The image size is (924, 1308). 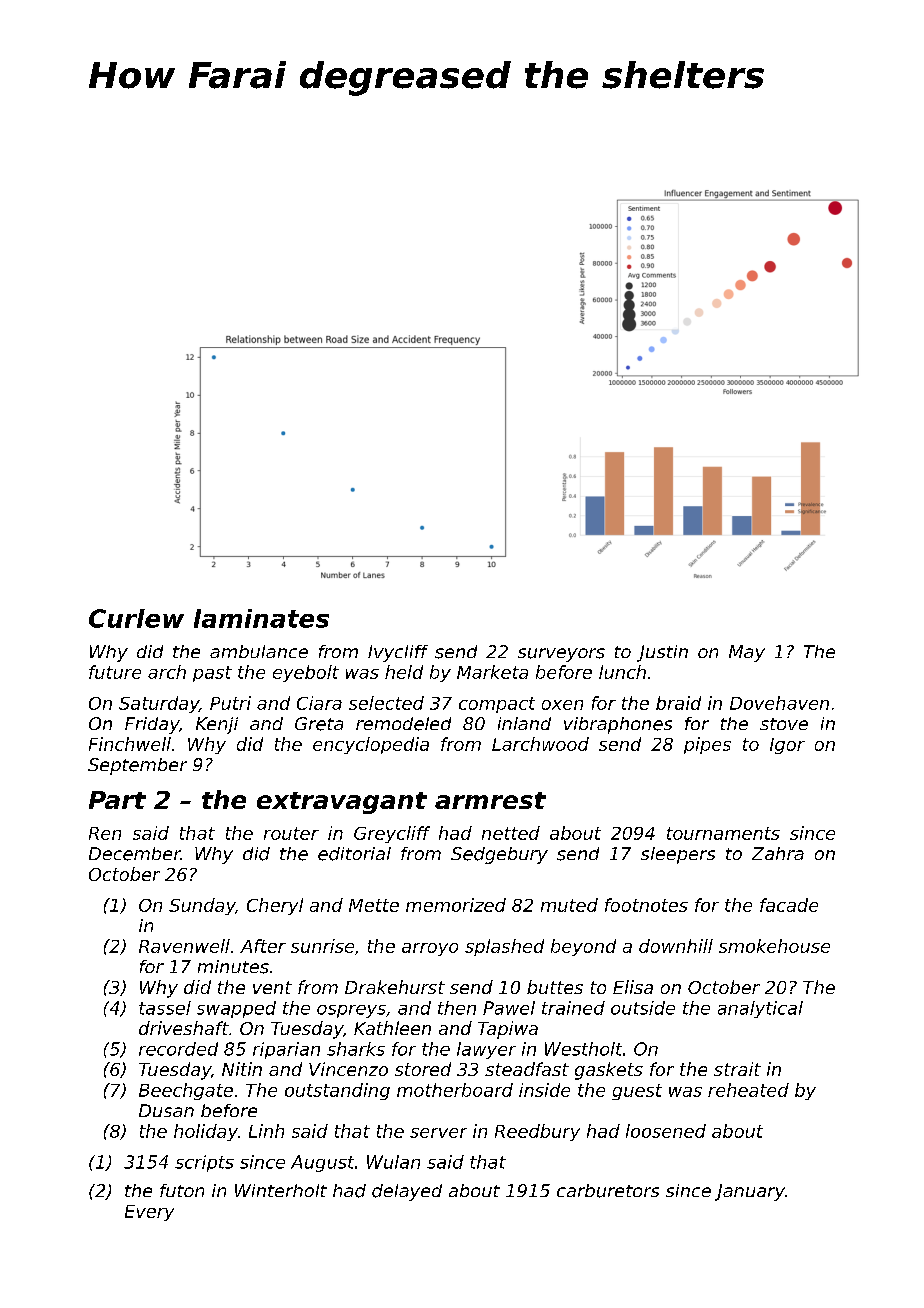 I want to click on Dovehaven, so click(x=779, y=703).
